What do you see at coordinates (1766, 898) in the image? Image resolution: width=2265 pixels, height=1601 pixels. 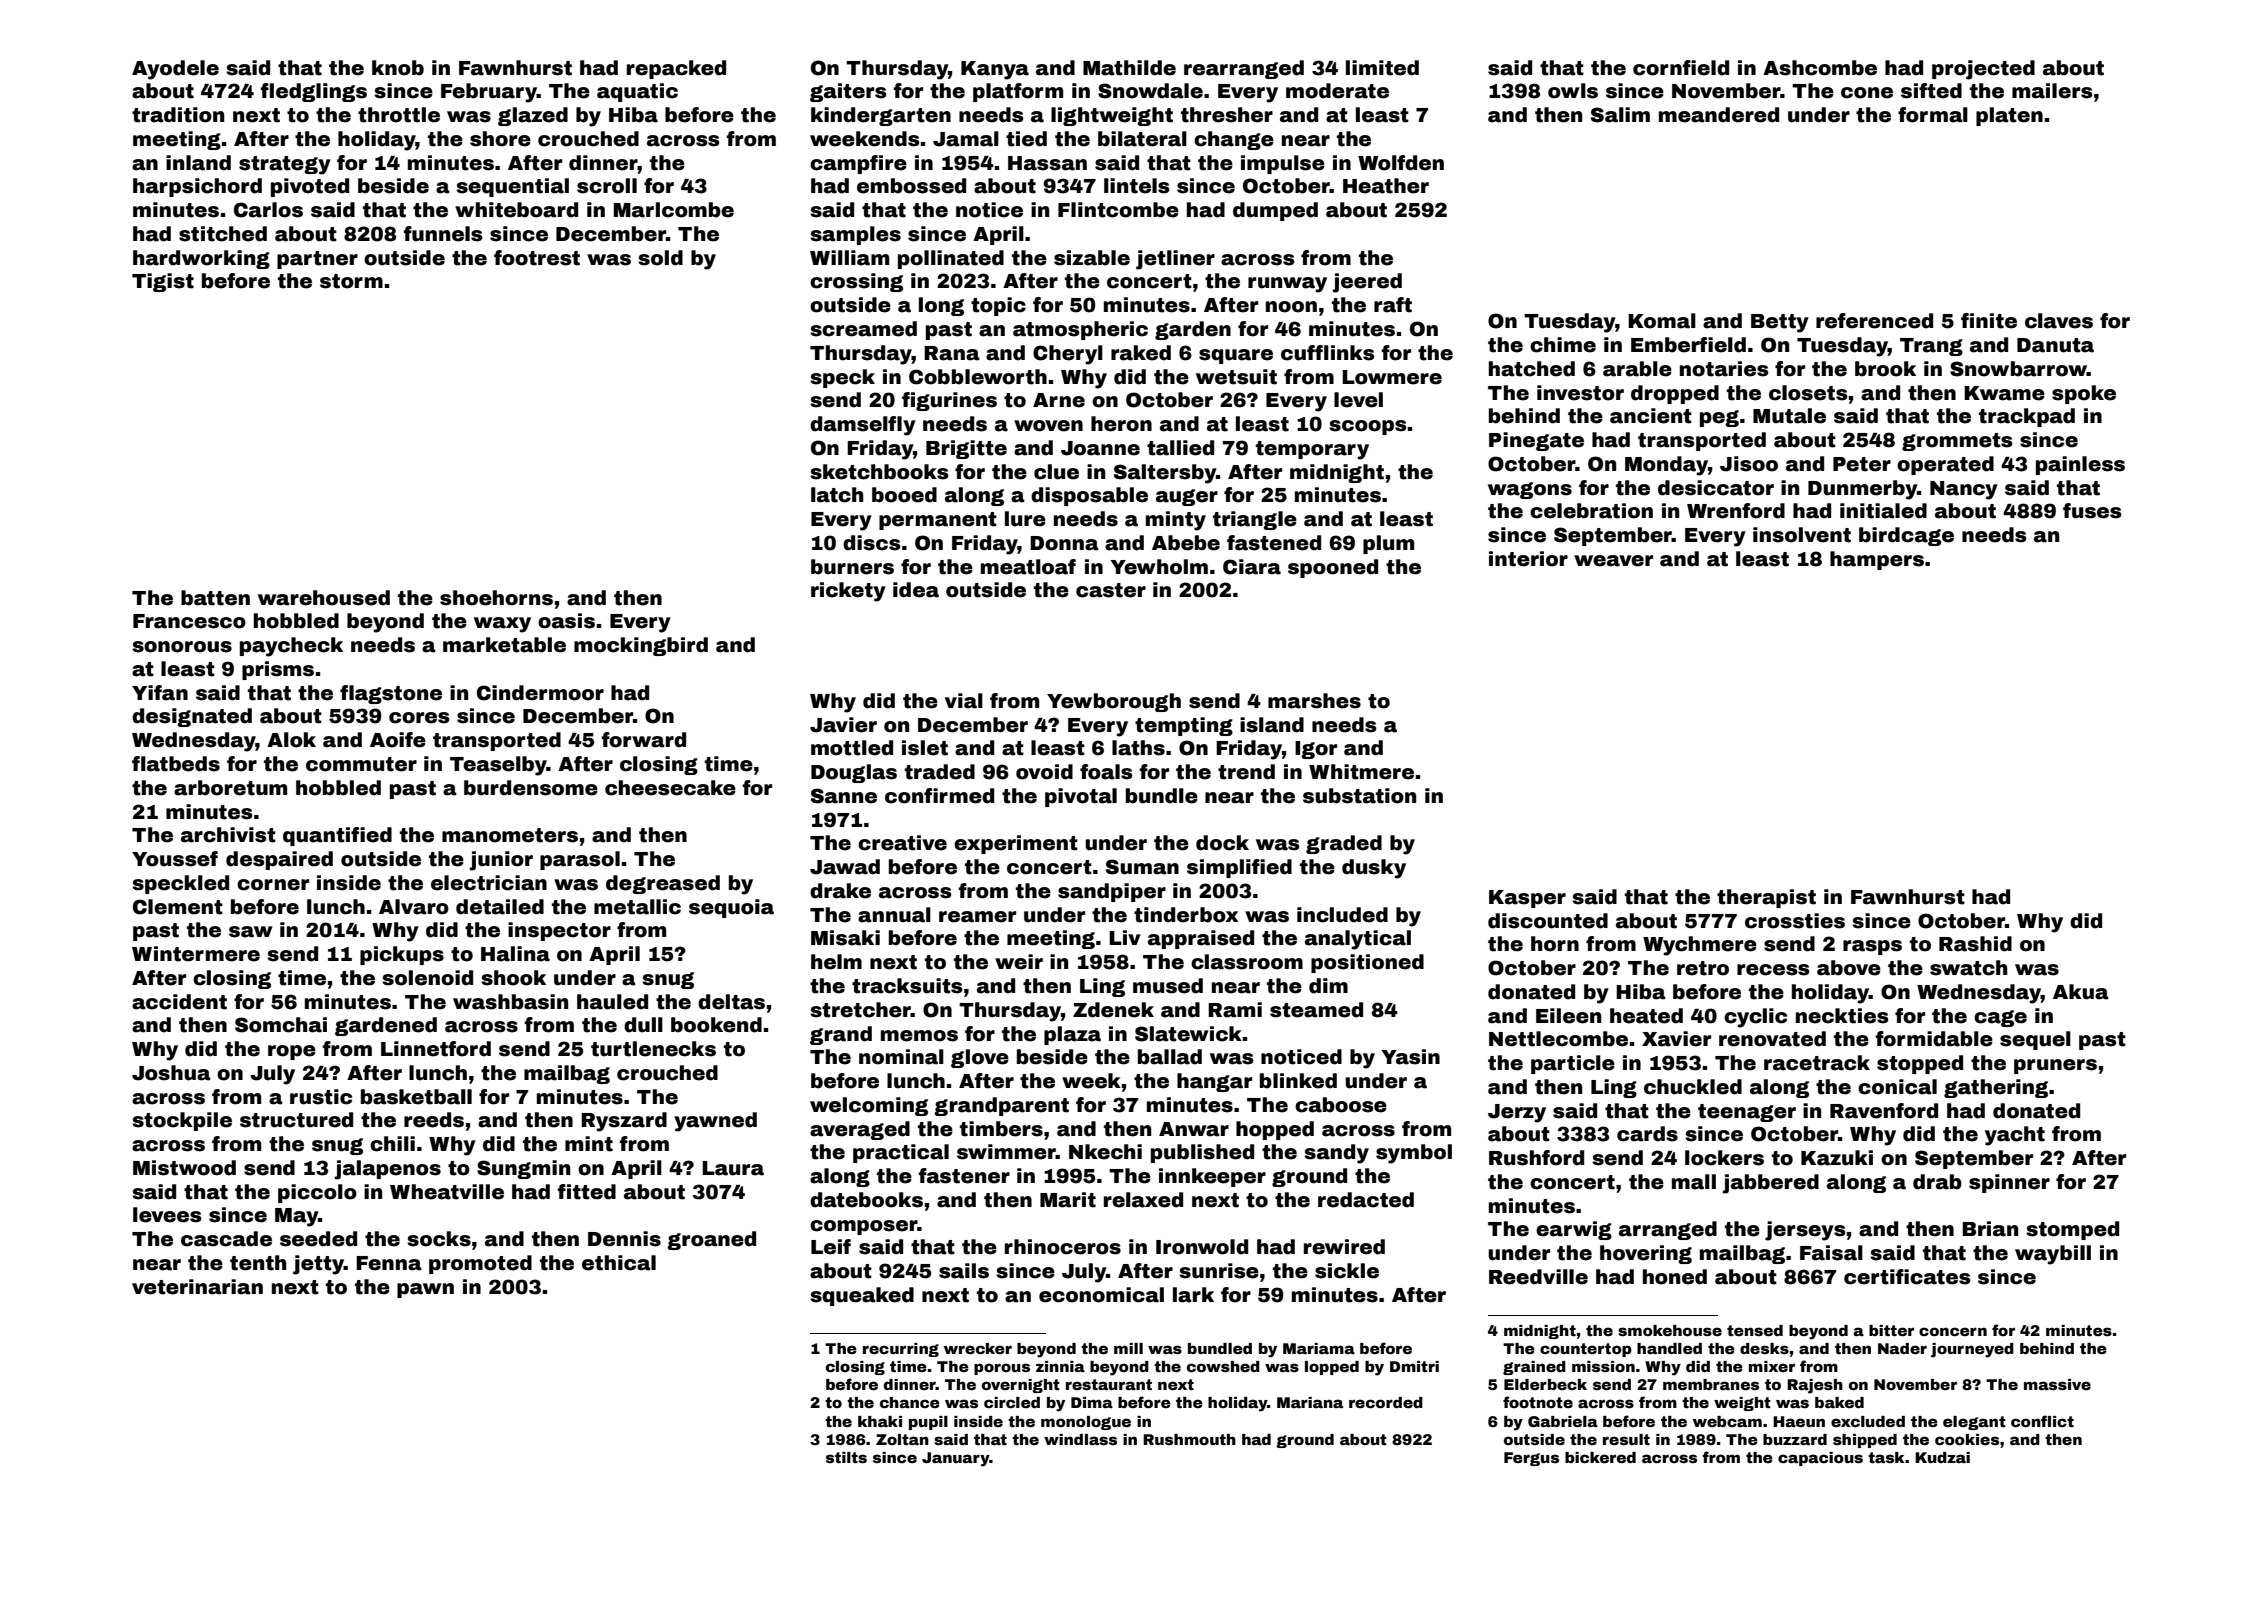 I see `therapist` at bounding box center [1766, 898].
